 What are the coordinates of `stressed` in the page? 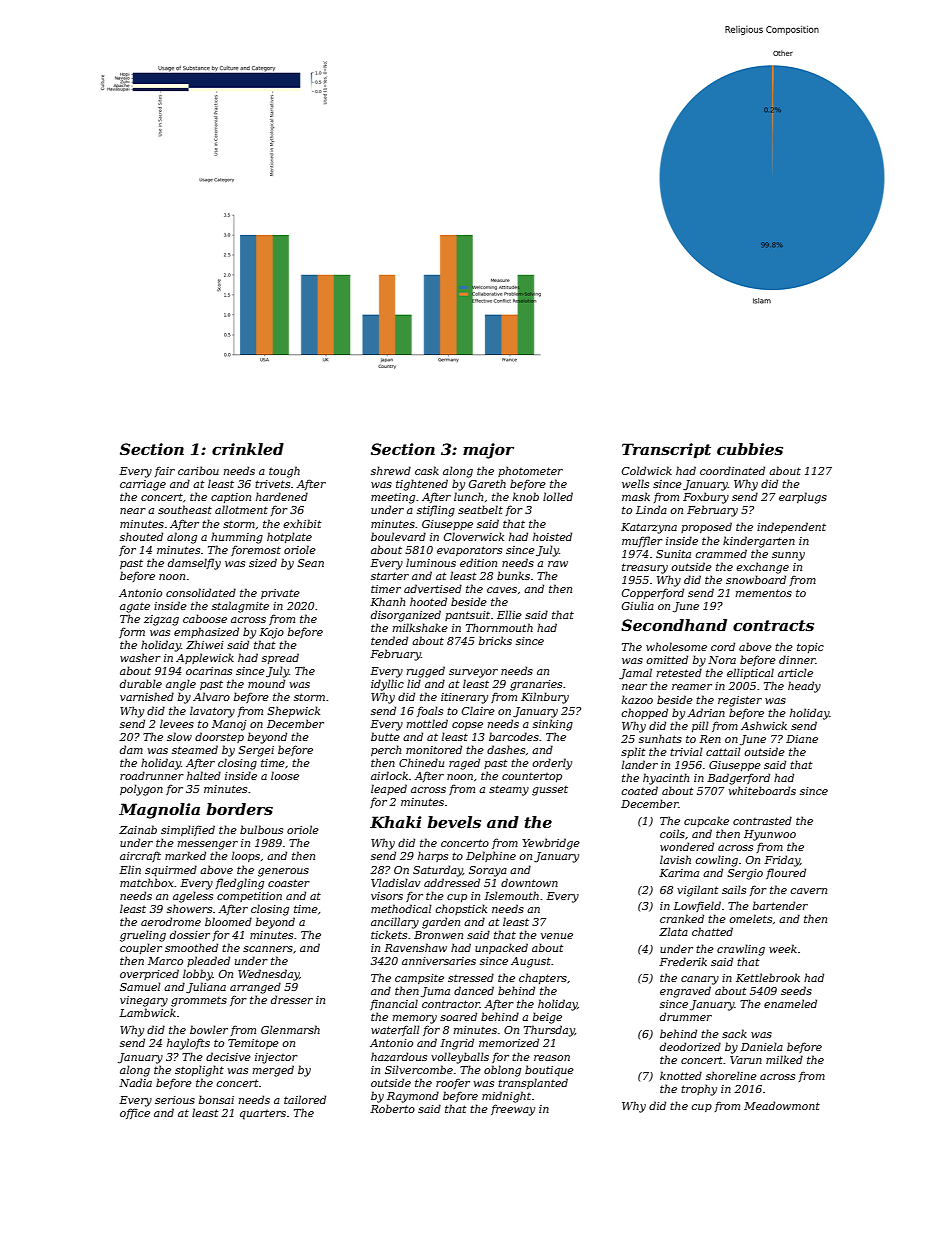 It's located at (471, 977).
